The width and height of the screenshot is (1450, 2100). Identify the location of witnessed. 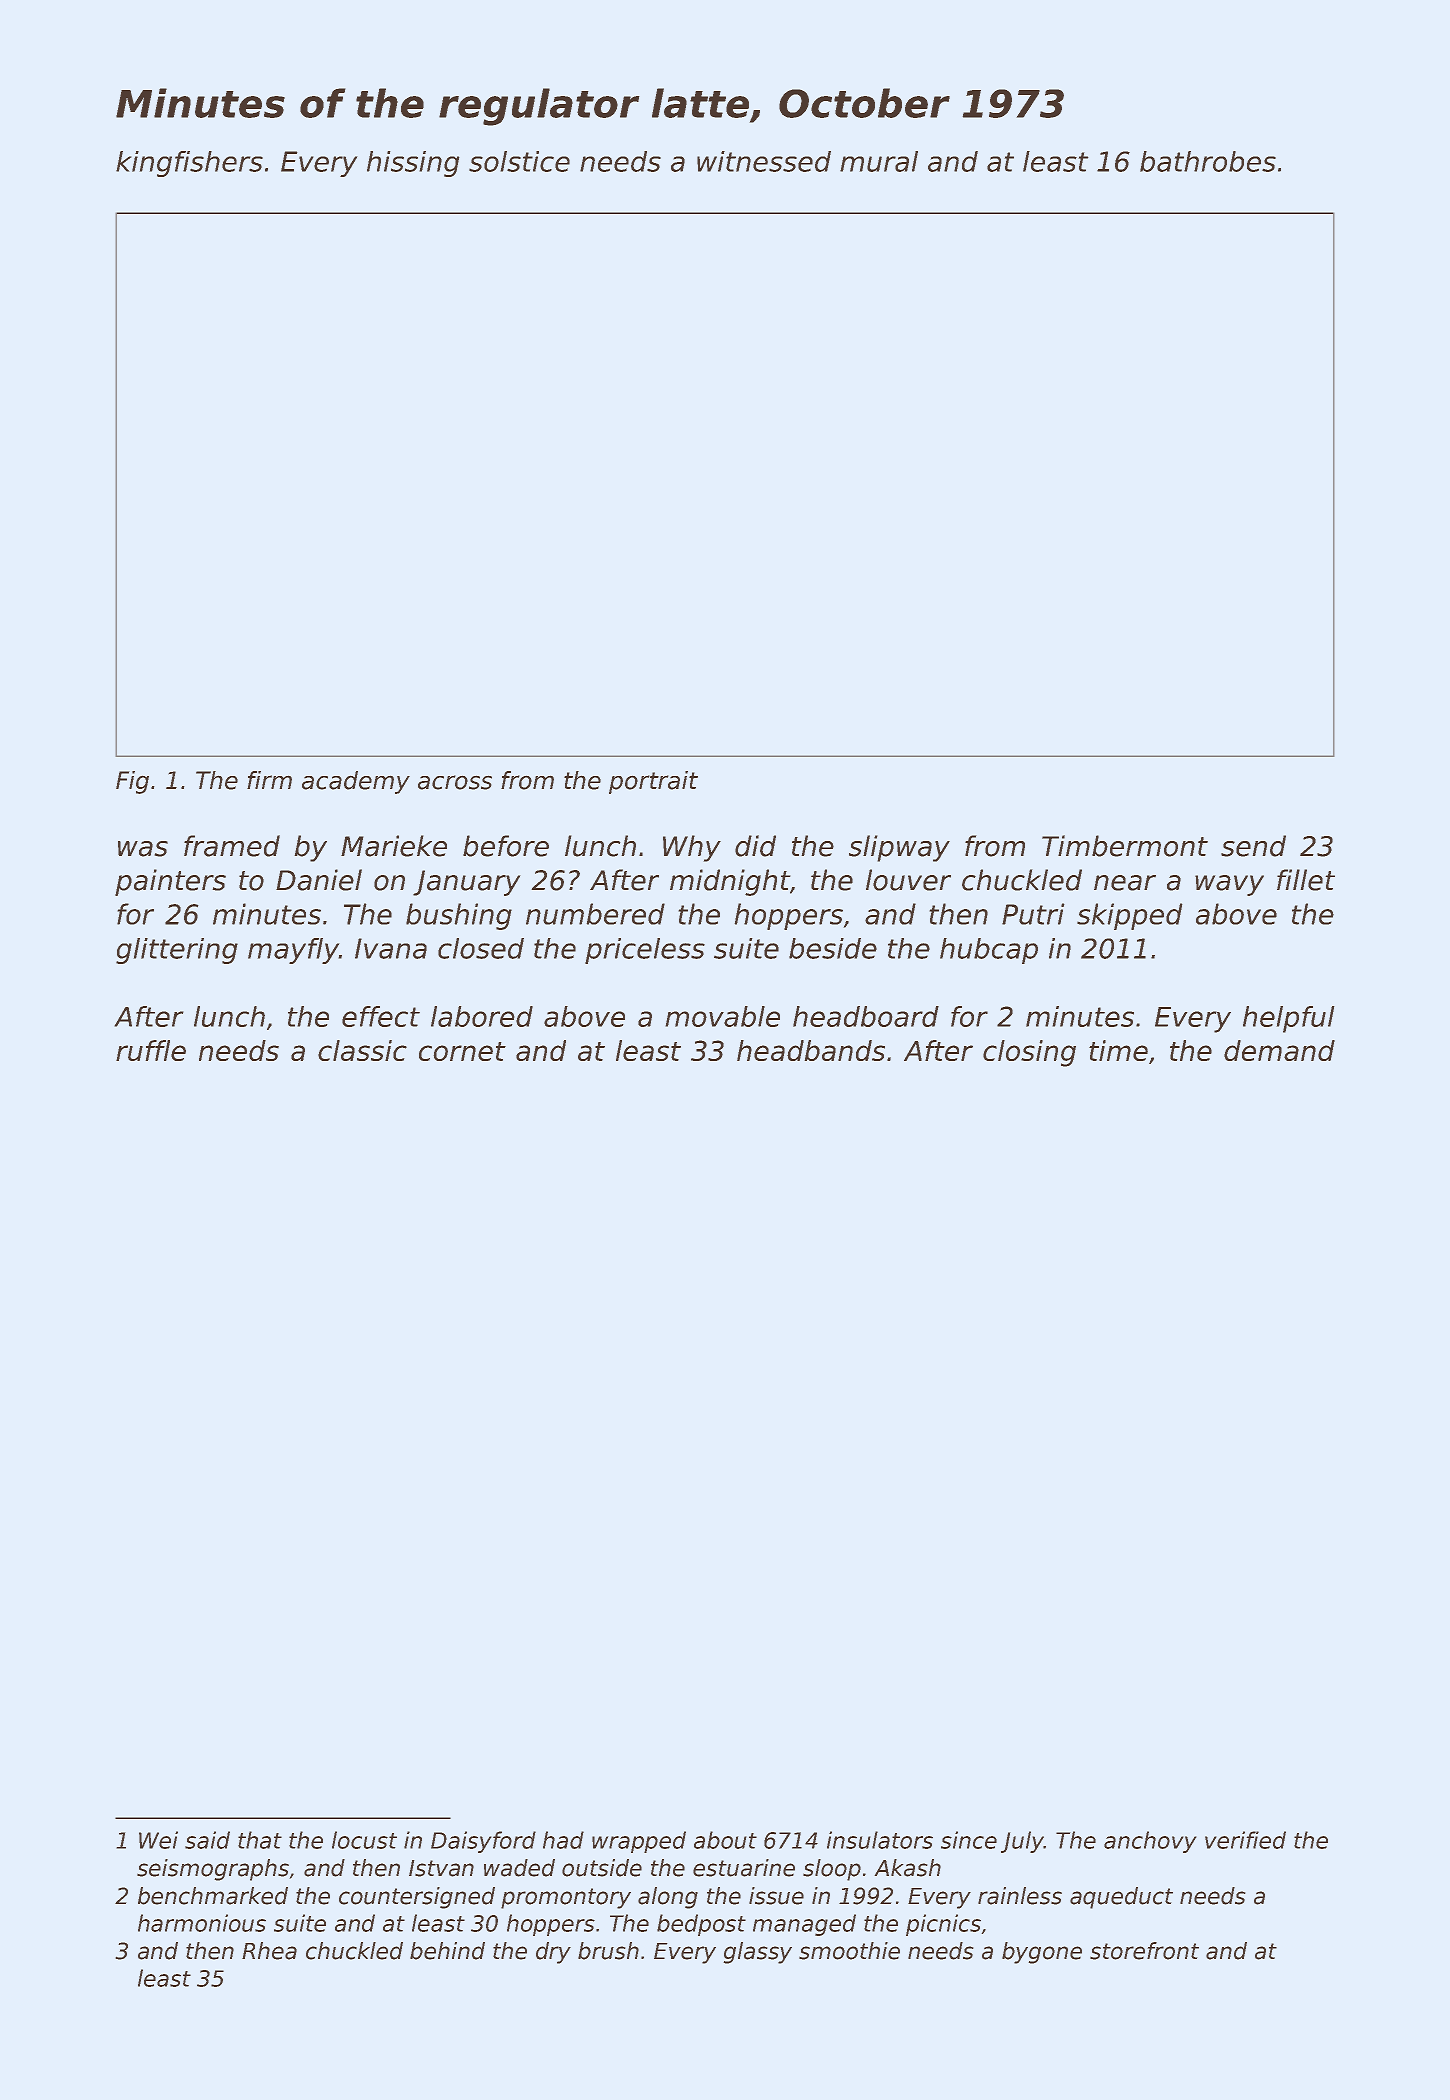
(764, 161).
